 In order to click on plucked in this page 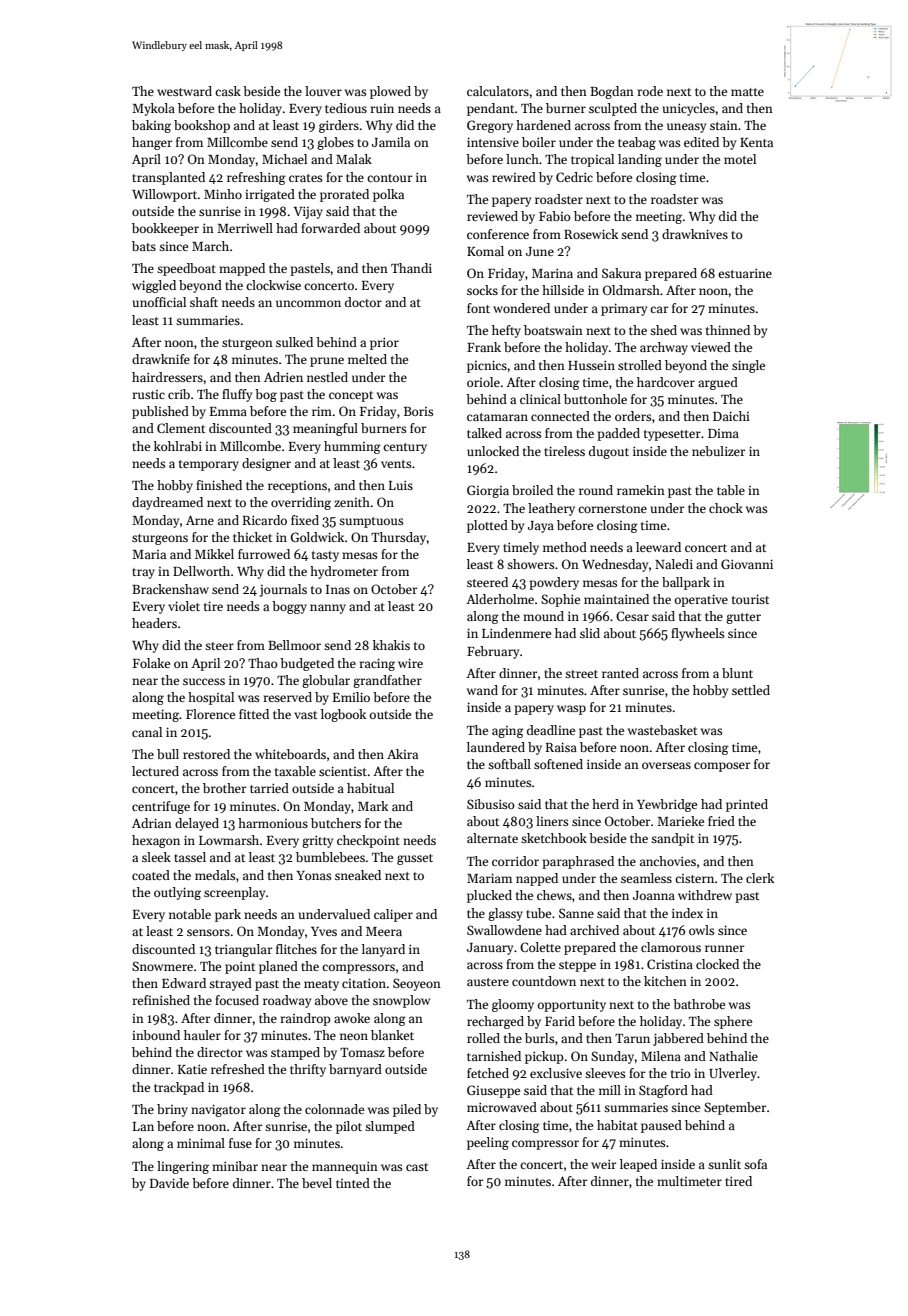, I will do `click(489, 896)`.
